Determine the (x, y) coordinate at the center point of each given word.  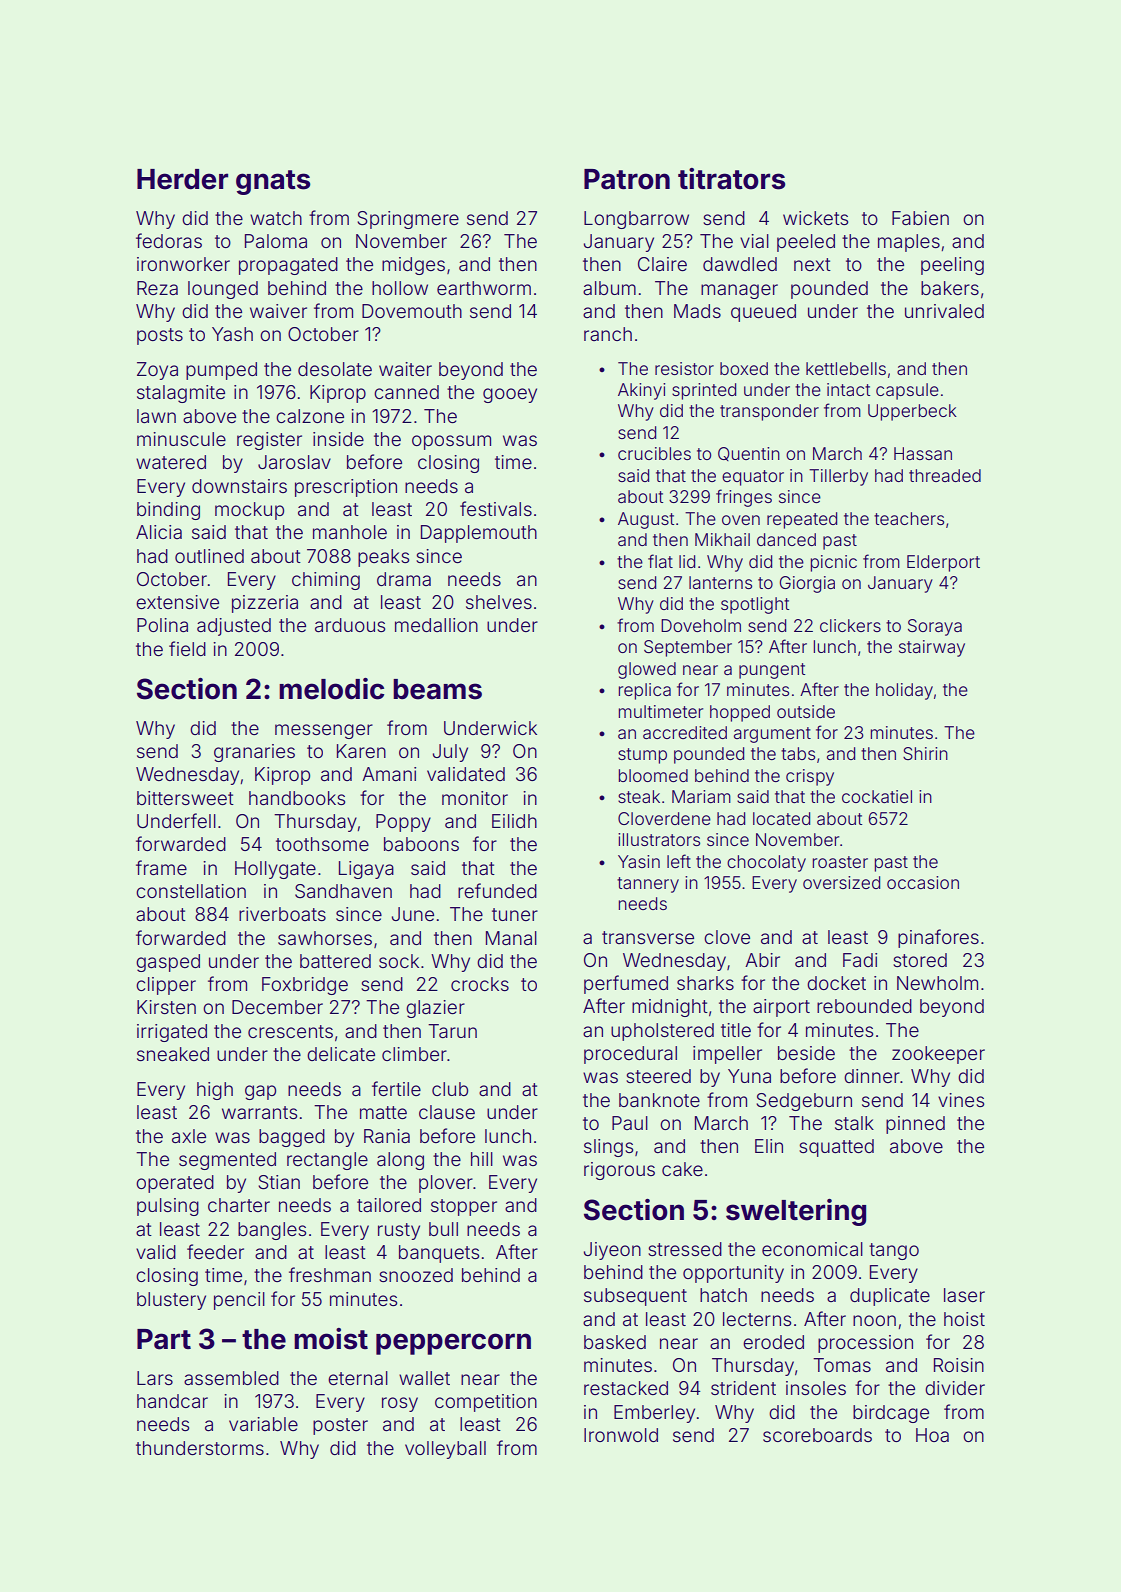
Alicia (159, 532)
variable (263, 1424)
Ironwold (621, 1435)
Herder (182, 179)
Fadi (860, 960)
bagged (292, 1138)
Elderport (943, 563)
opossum (451, 442)
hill (482, 1159)
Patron (627, 179)
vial (754, 241)
